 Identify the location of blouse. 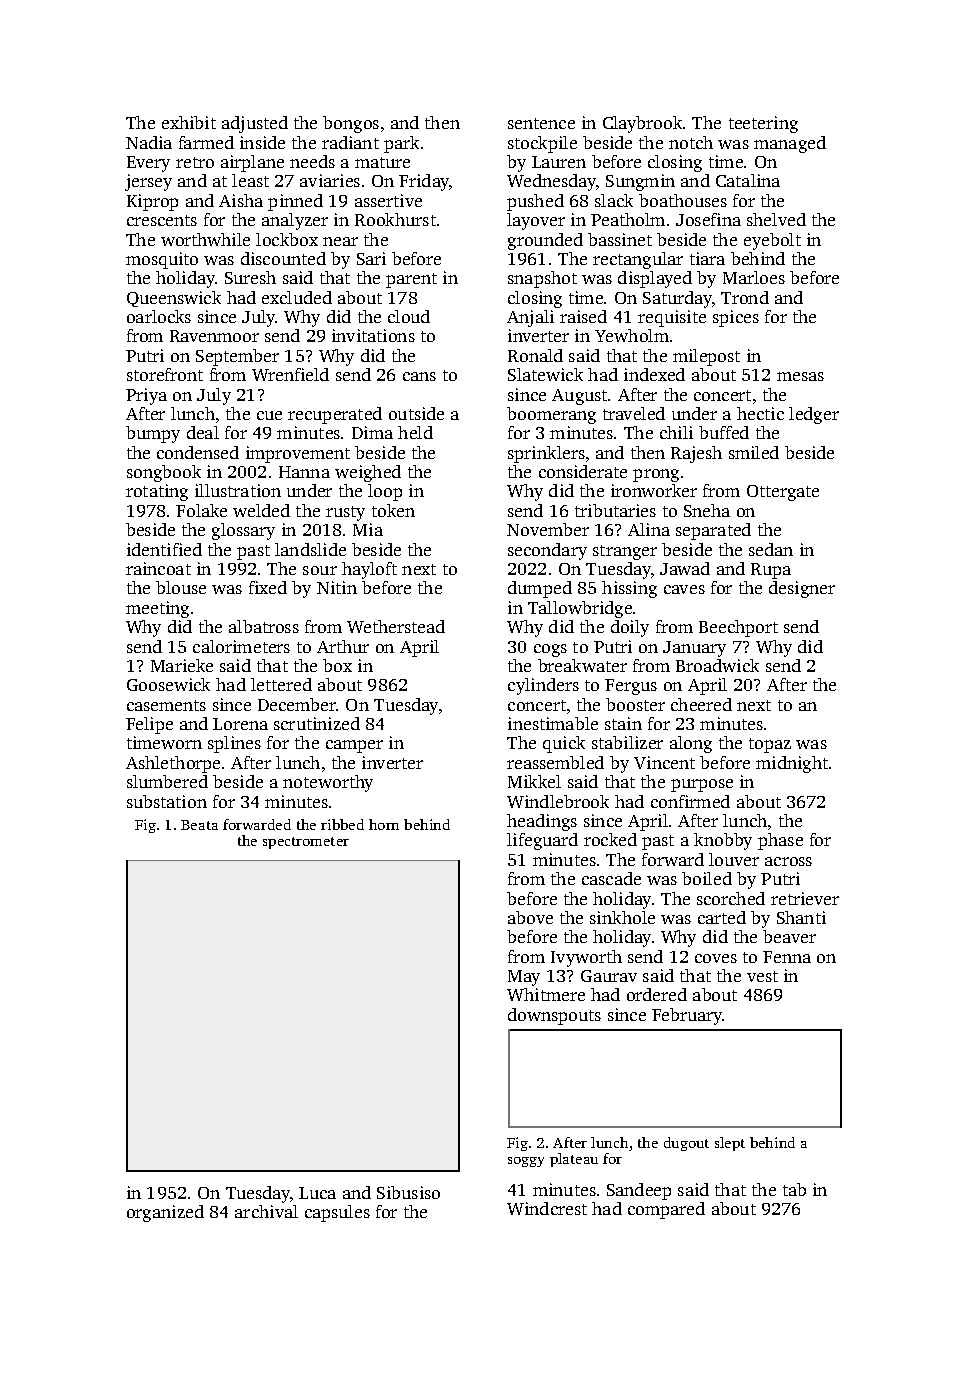
(181, 587).
